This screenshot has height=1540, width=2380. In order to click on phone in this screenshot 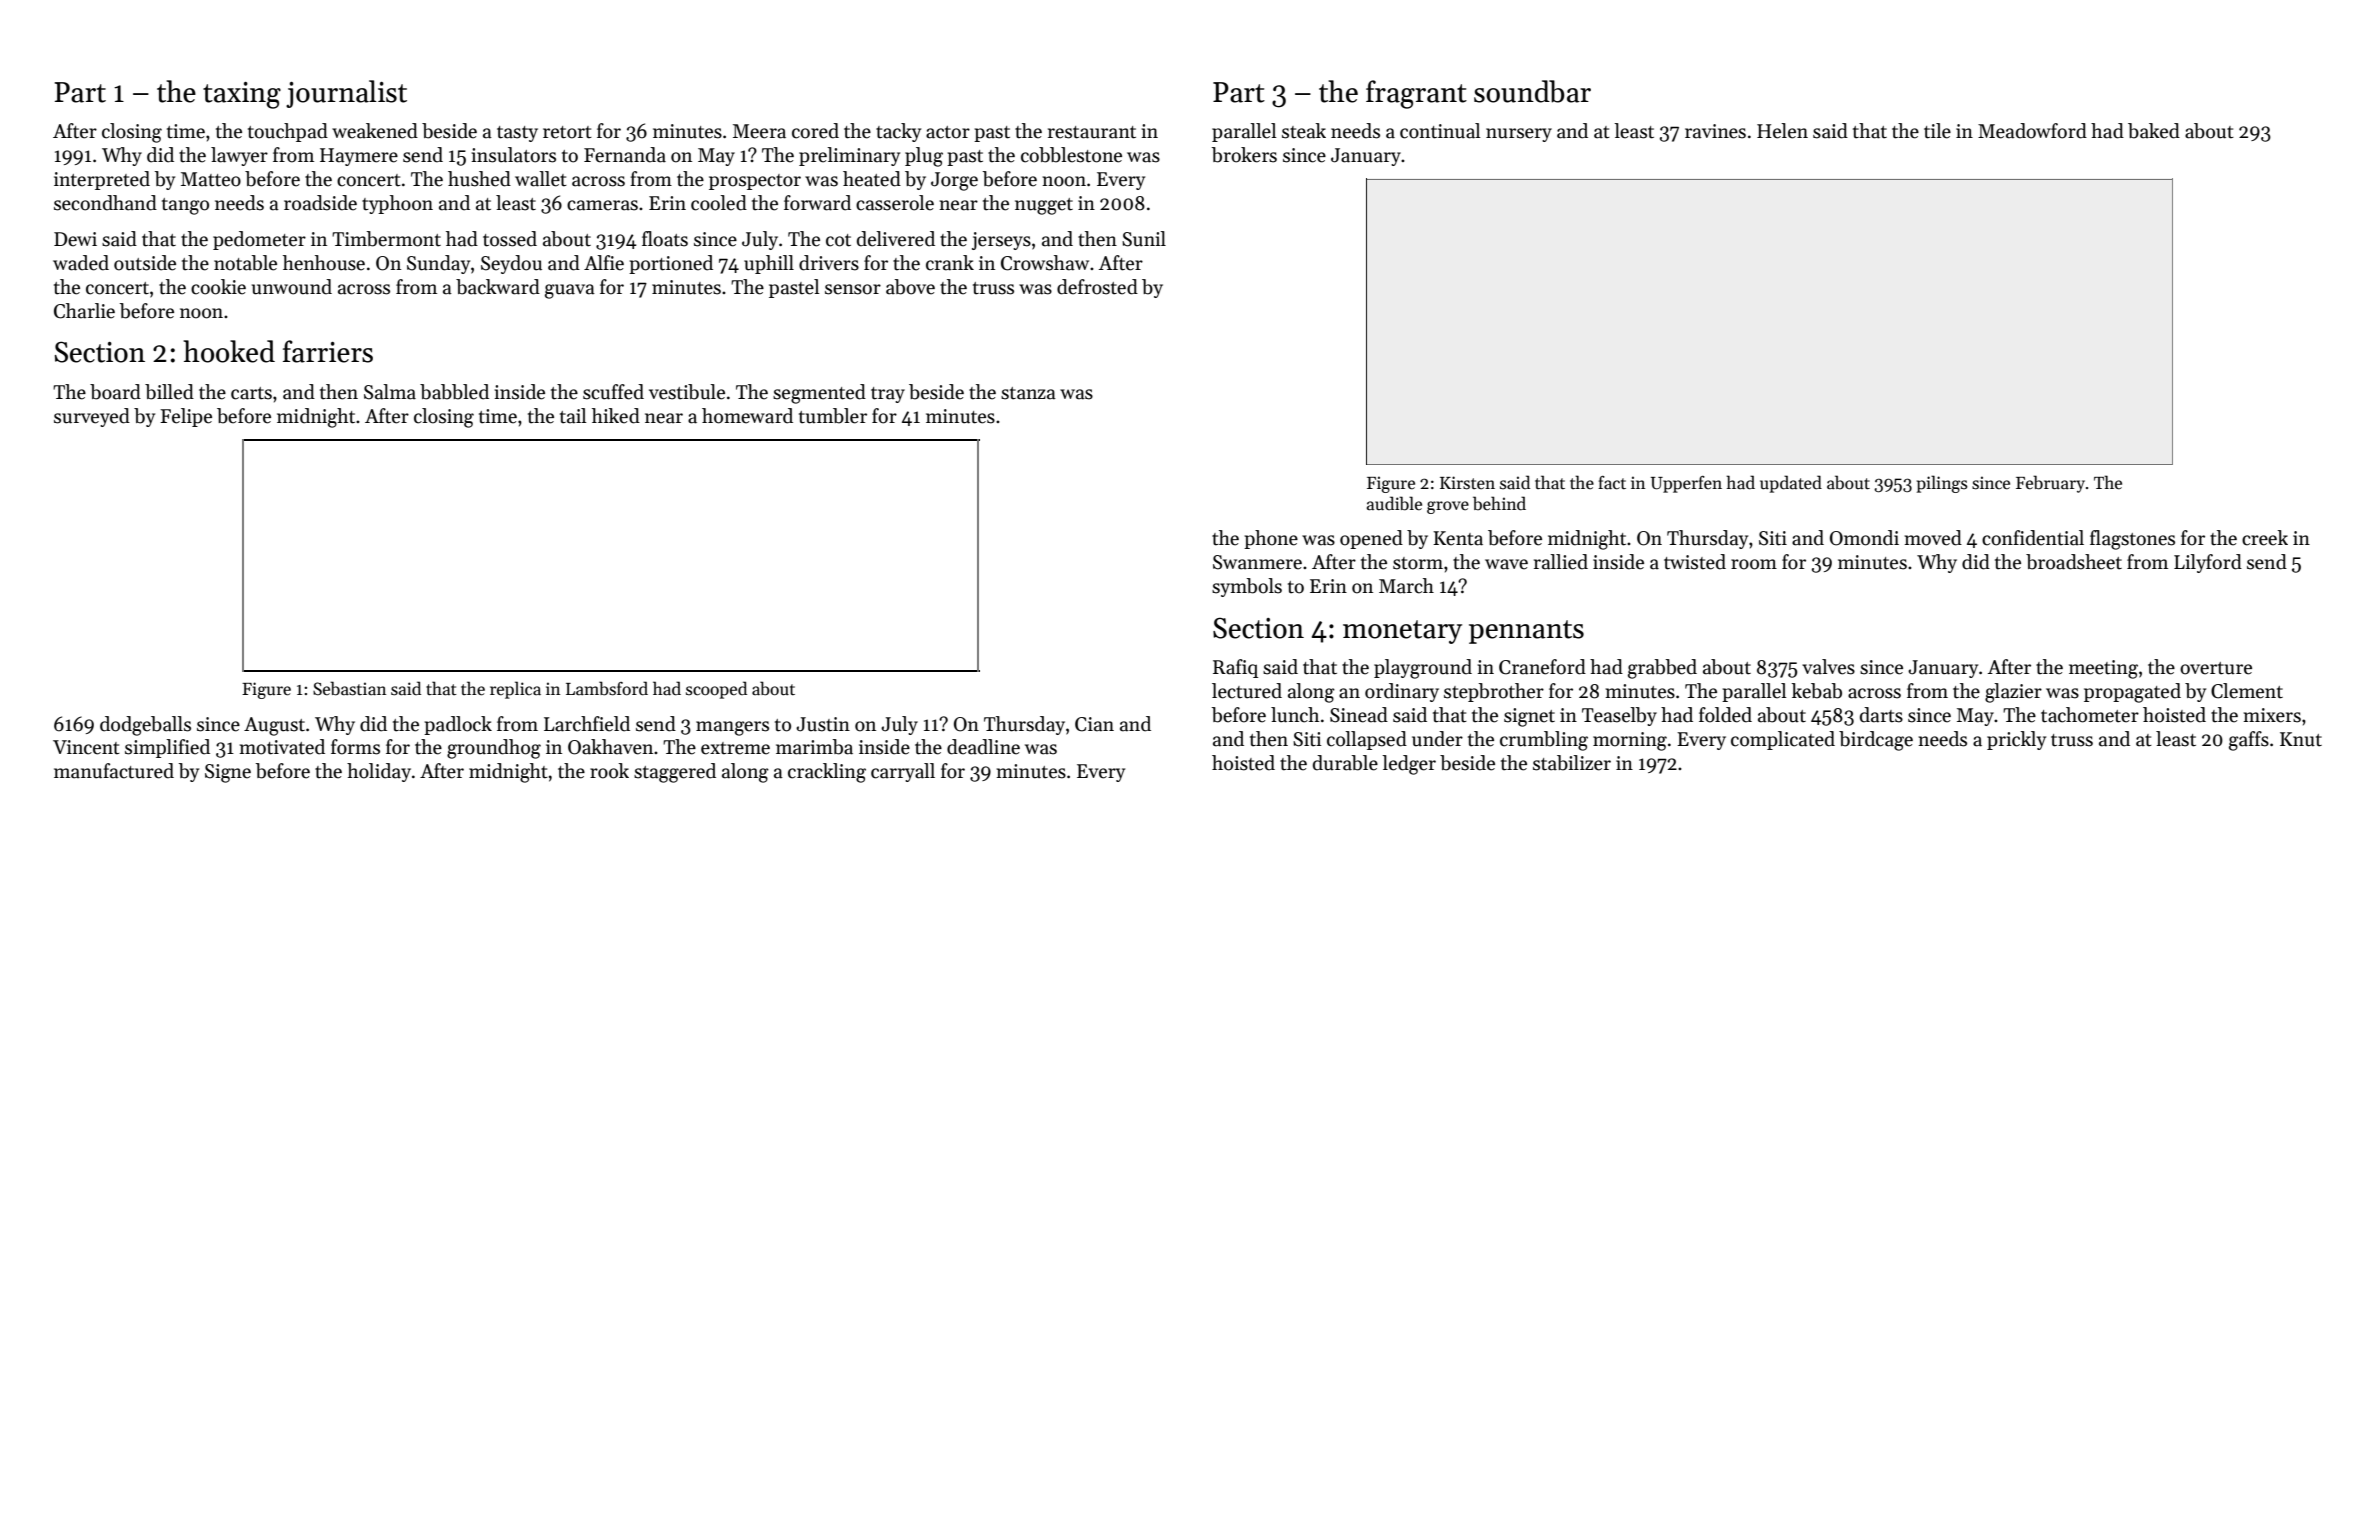, I will do `click(1271, 539)`.
